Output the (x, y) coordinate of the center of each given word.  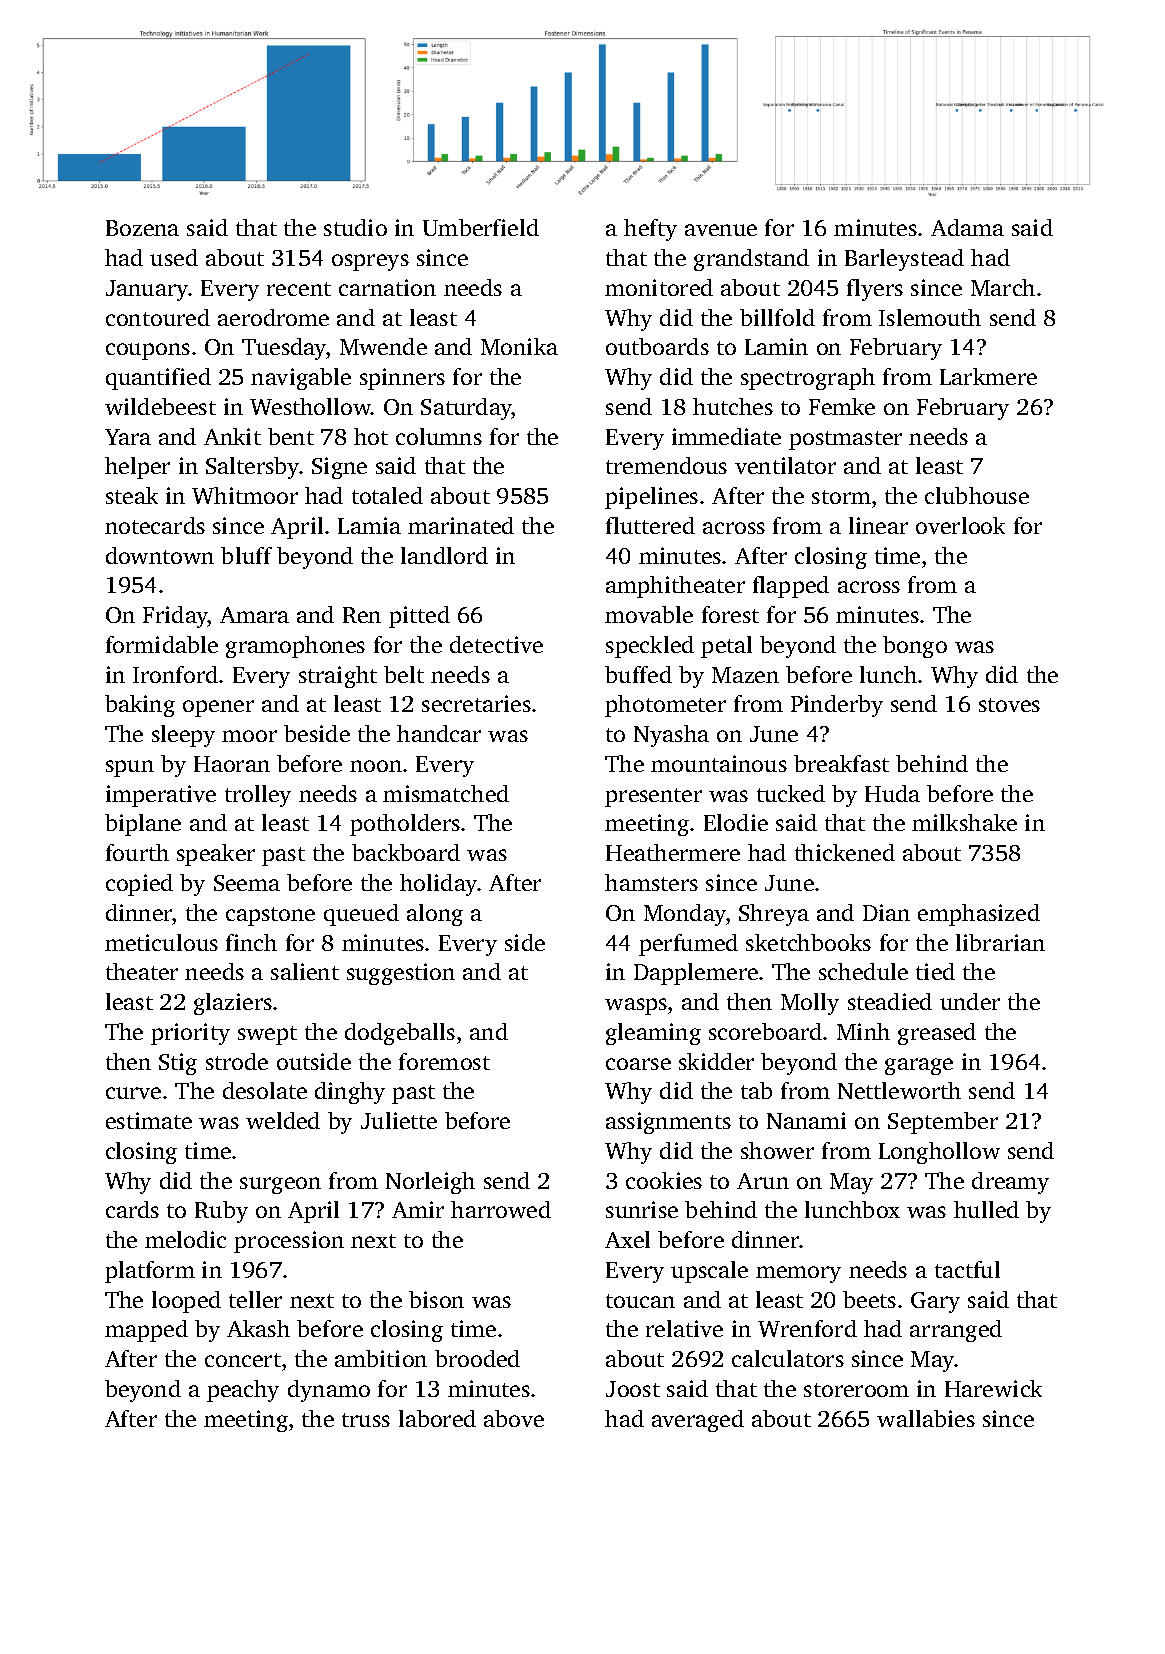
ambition (381, 1358)
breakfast (841, 763)
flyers (875, 290)
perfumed (688, 945)
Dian (886, 912)
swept (267, 1035)
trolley (258, 796)
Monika (519, 346)
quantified (158, 379)
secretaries (476, 703)
